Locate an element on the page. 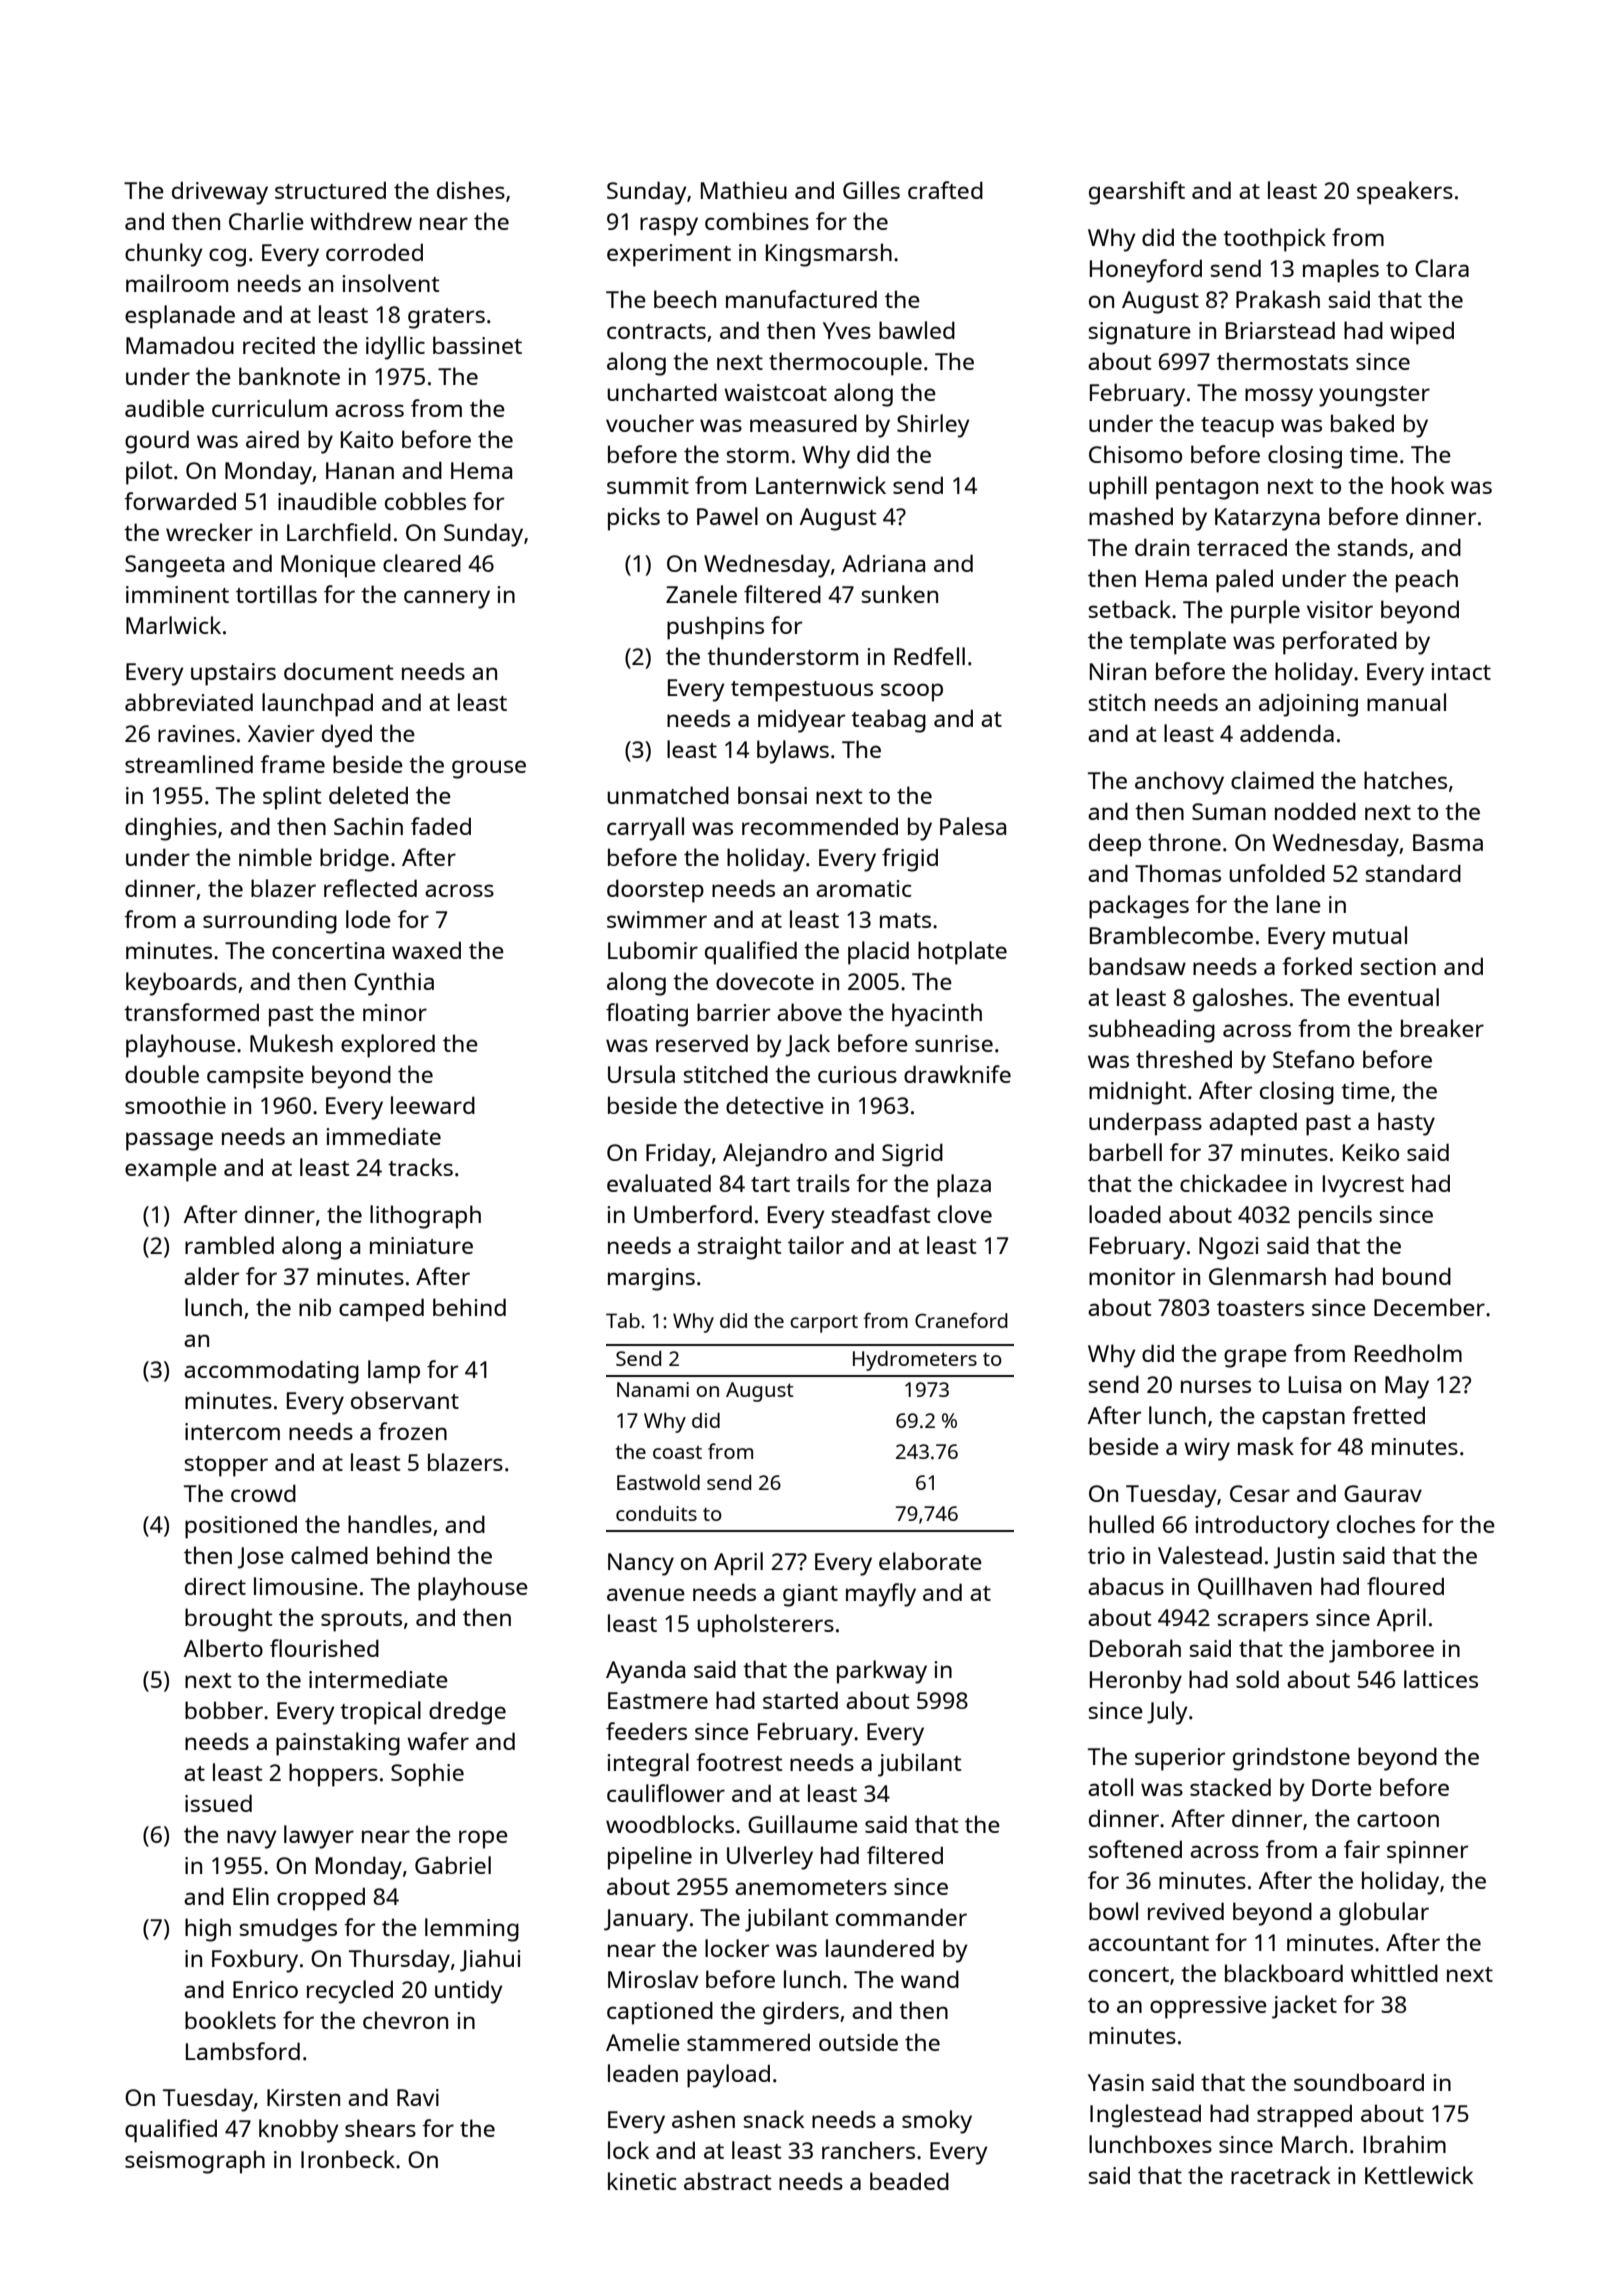 The height and width of the image is (2292, 1620). Ulverley is located at coordinates (770, 1858).
